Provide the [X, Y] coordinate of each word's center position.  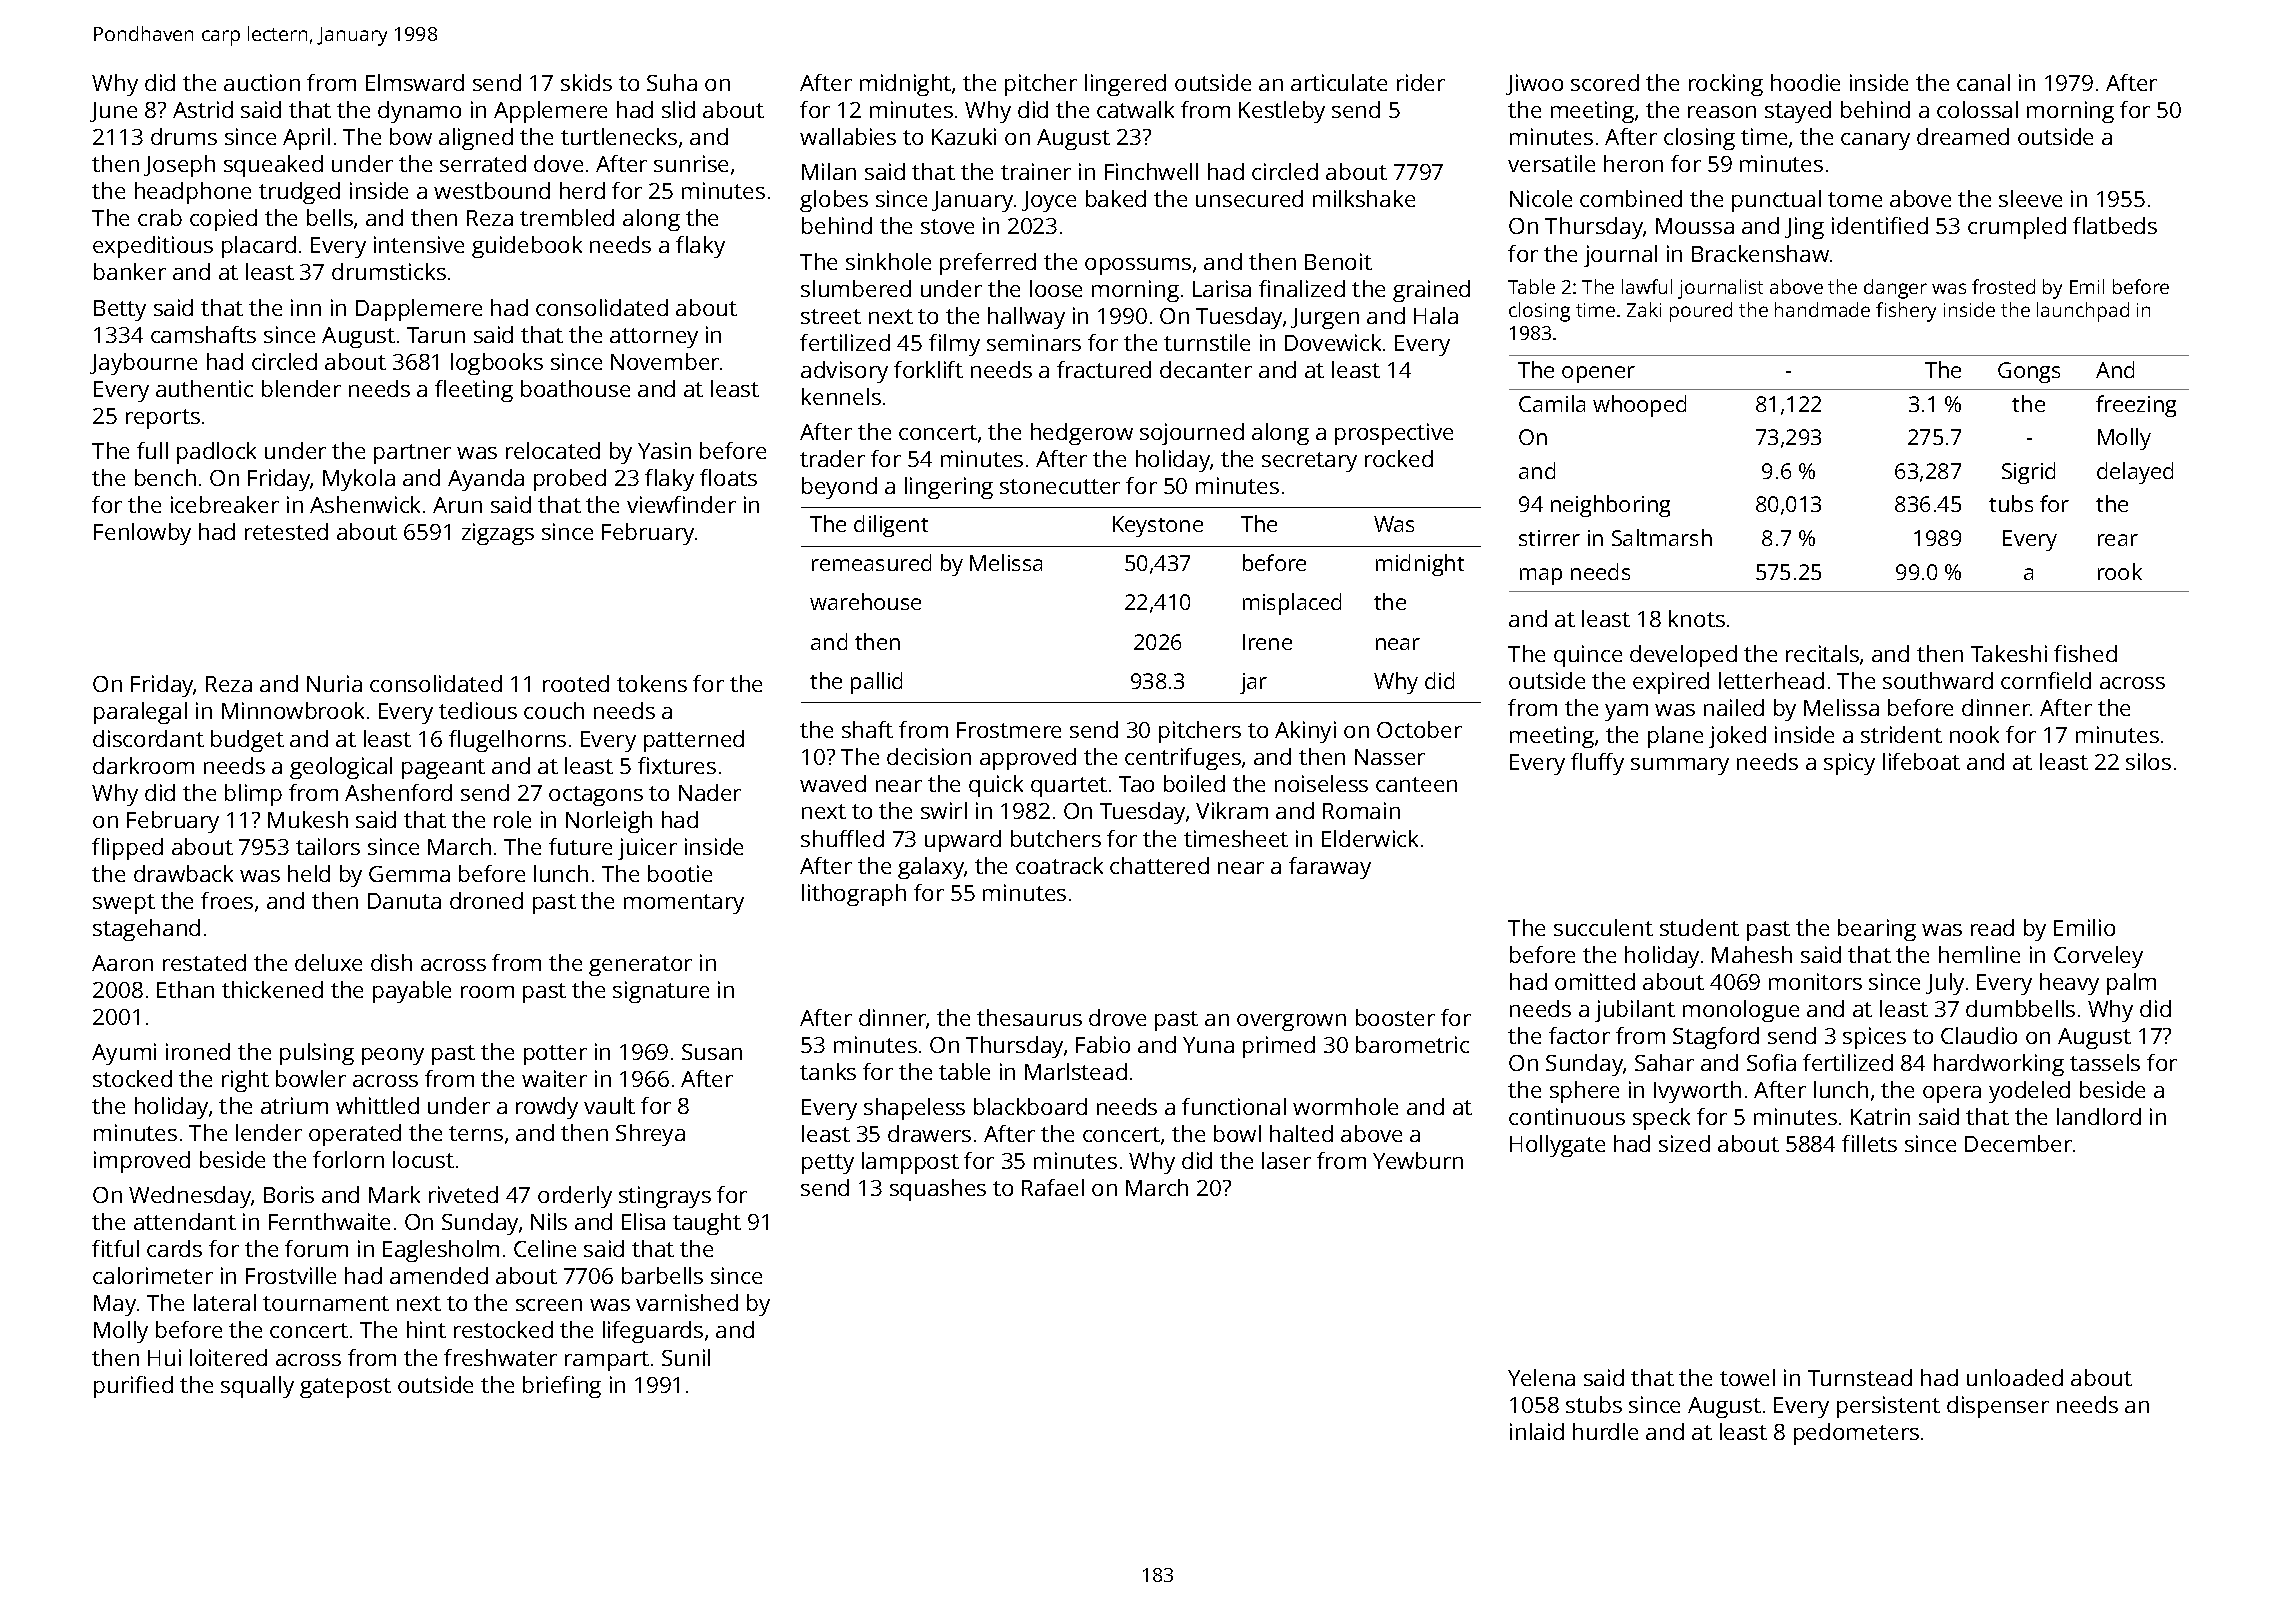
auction [262, 82]
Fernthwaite [329, 1221]
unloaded [2015, 1377]
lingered [1125, 85]
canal [1983, 82]
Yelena [1541, 1377]
